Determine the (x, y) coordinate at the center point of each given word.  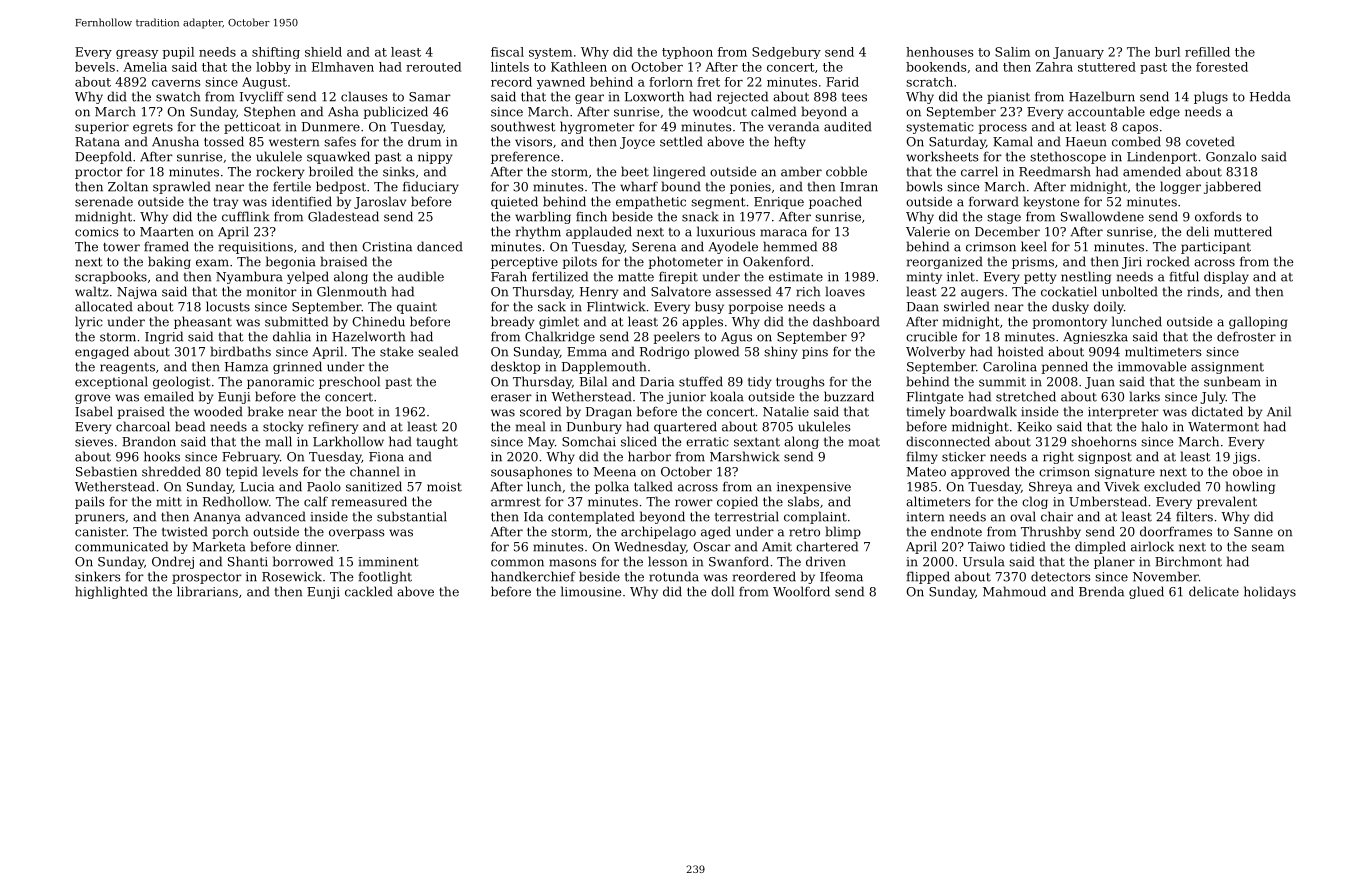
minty (924, 278)
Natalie (786, 411)
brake (265, 411)
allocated (104, 306)
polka (612, 487)
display (1226, 277)
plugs (1211, 97)
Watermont (1223, 427)
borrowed (303, 561)
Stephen (270, 112)
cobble (846, 171)
